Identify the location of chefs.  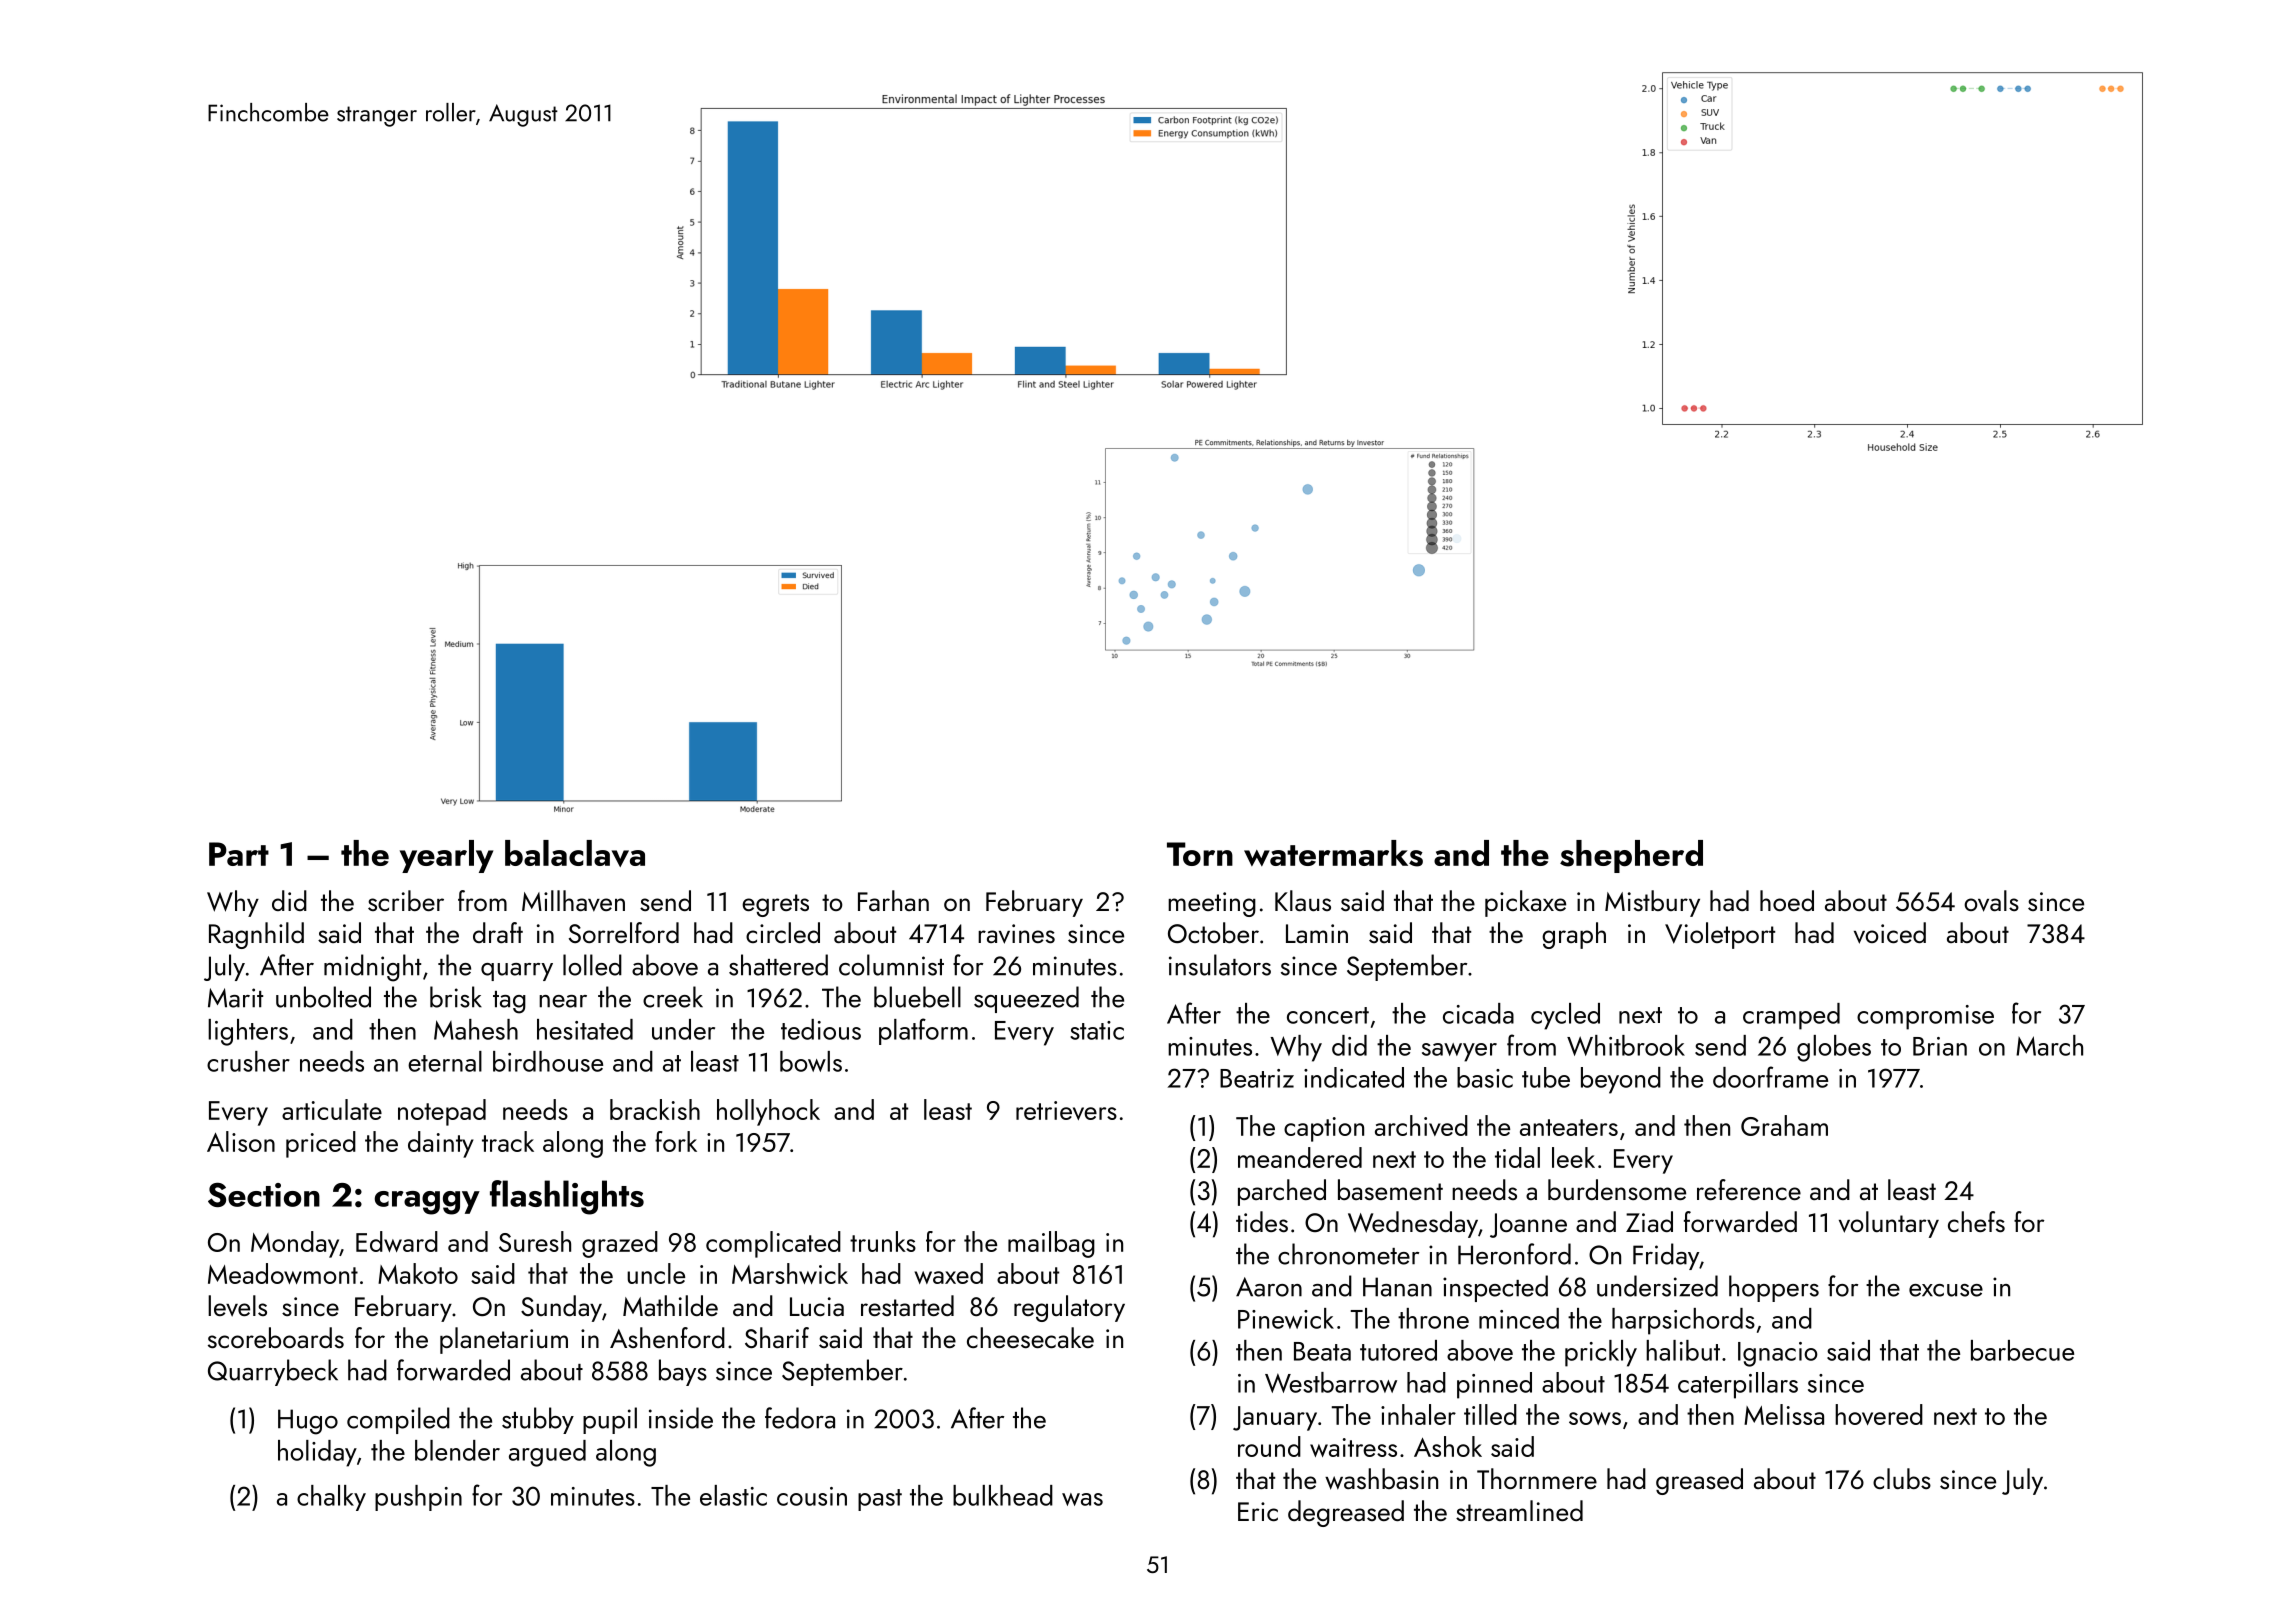
(1976, 1221).
